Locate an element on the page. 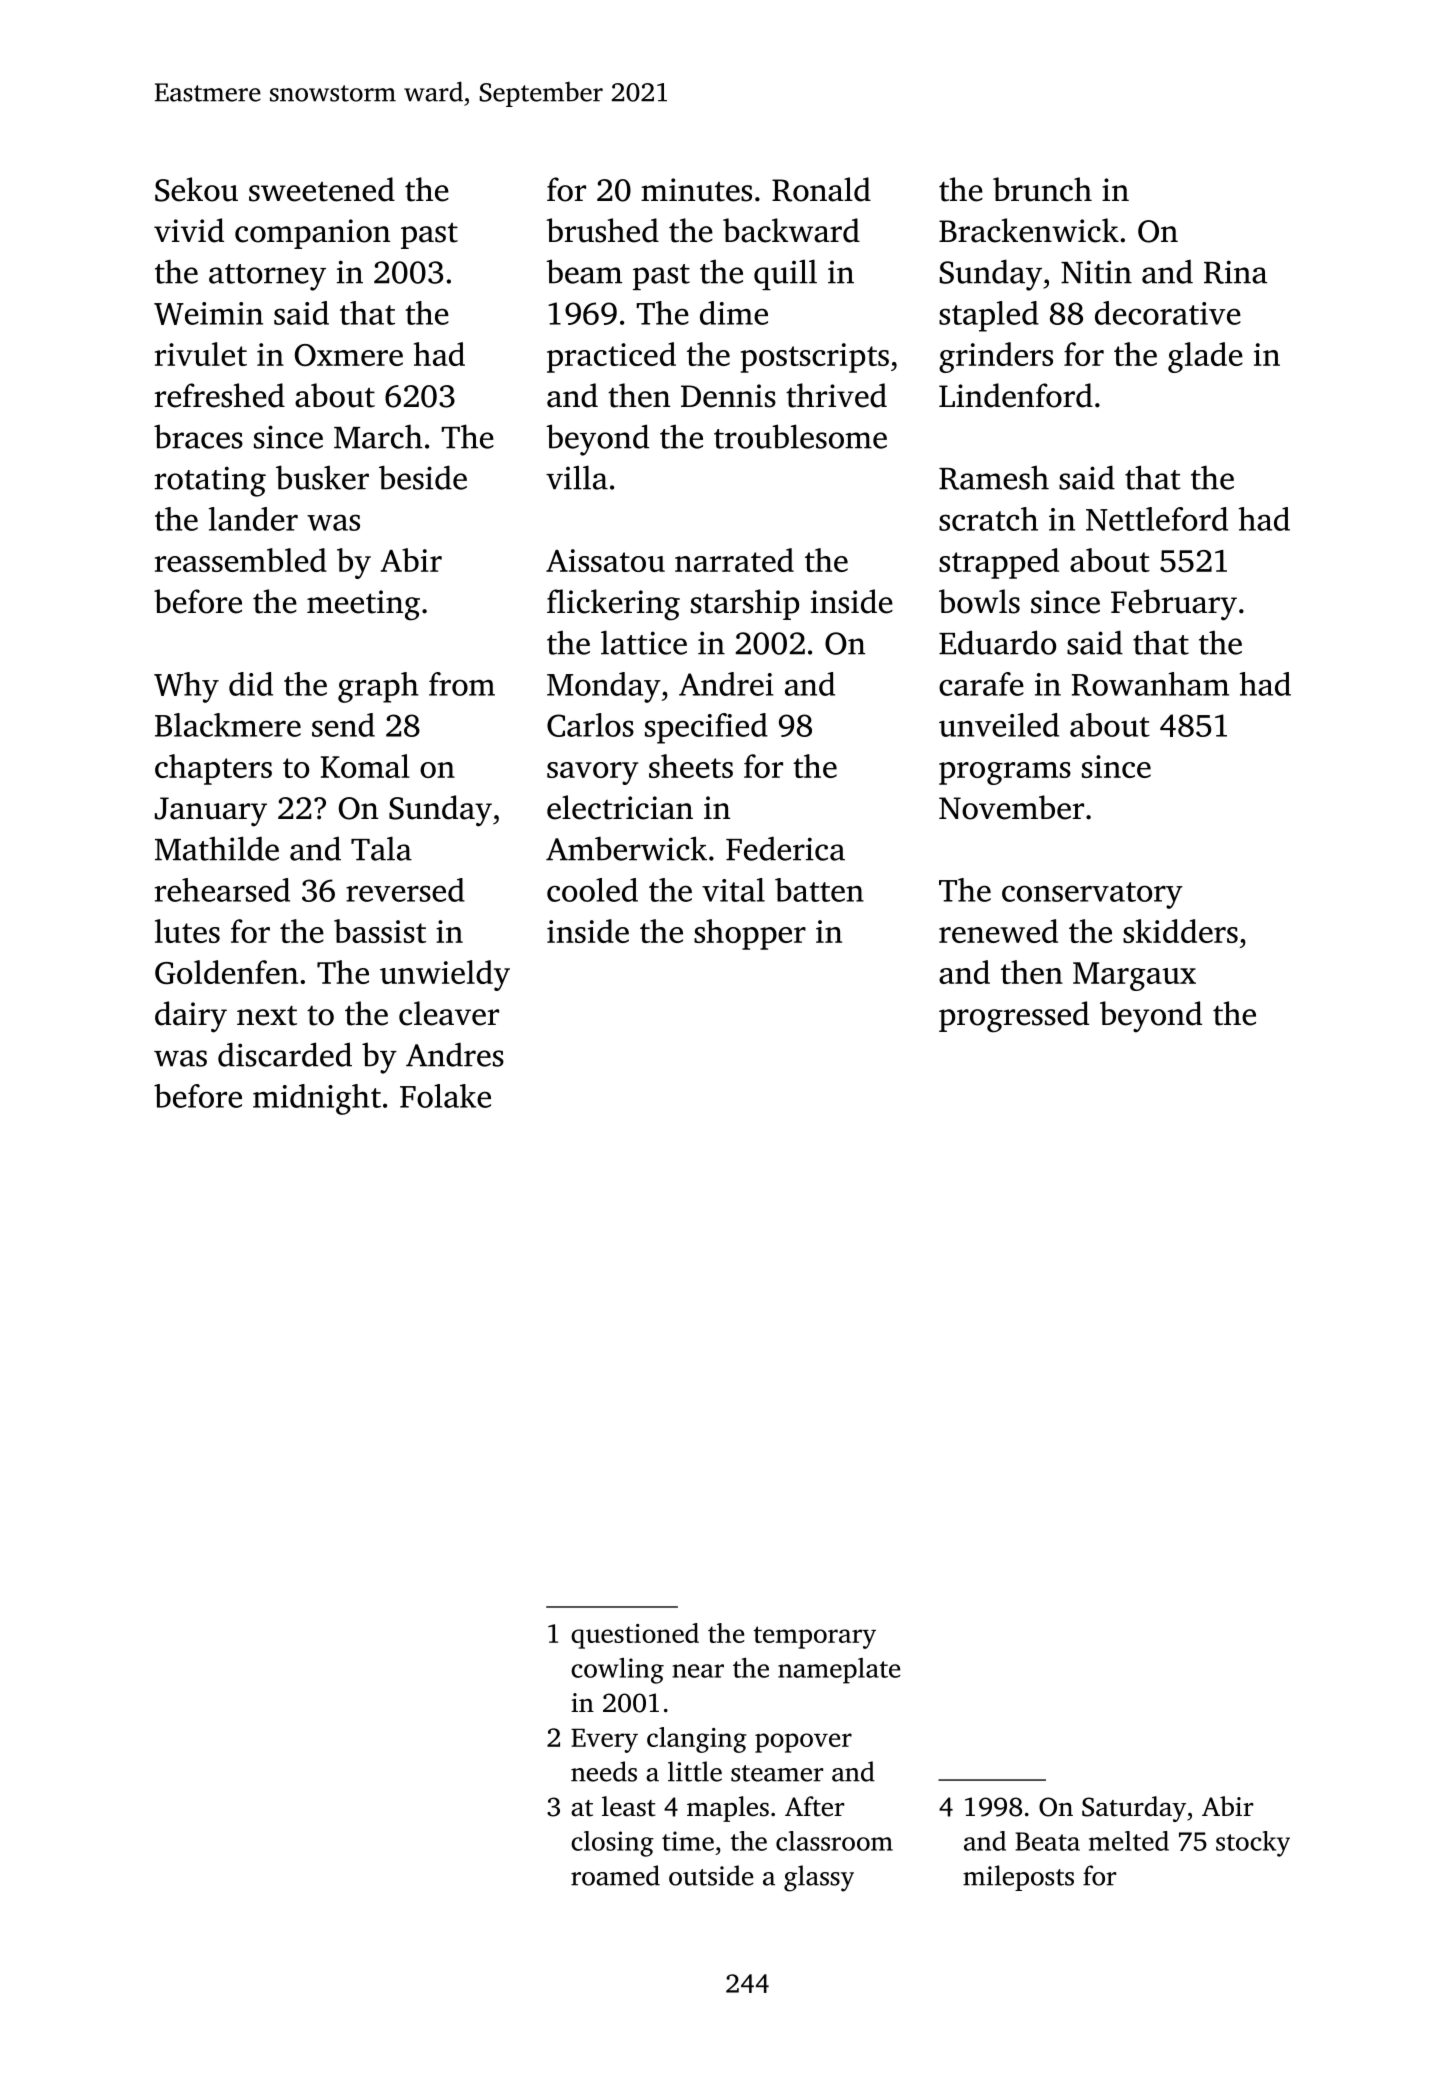 This document has height=2100, width=1450. outside is located at coordinates (711, 1875).
